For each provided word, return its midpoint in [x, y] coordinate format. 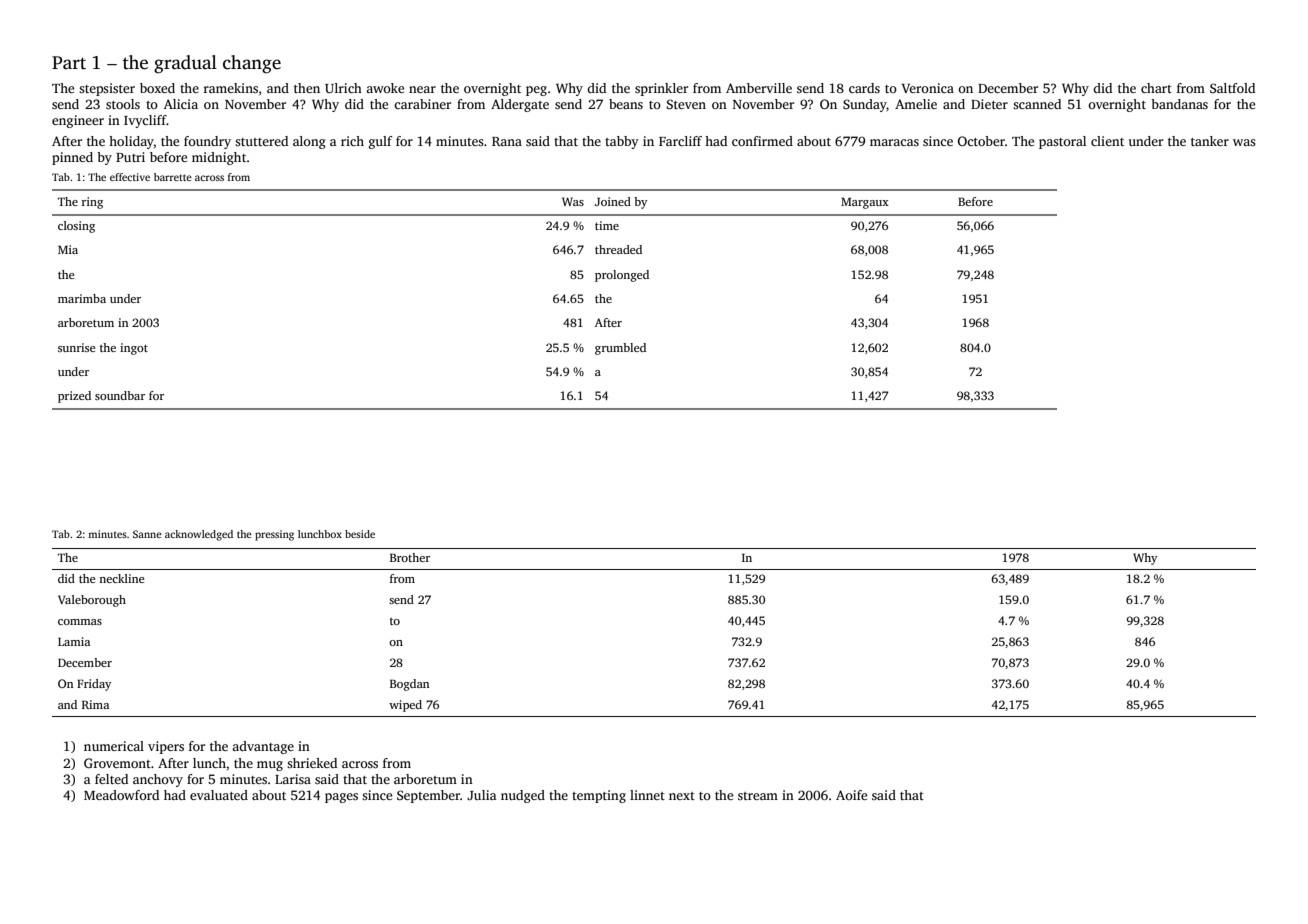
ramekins [231, 88]
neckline [121, 578]
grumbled [620, 349]
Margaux [865, 203]
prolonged [622, 276]
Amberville [759, 88]
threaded [618, 249]
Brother [410, 557]
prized [74, 397]
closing [76, 227]
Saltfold [1232, 88]
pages [341, 798]
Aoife [851, 795]
